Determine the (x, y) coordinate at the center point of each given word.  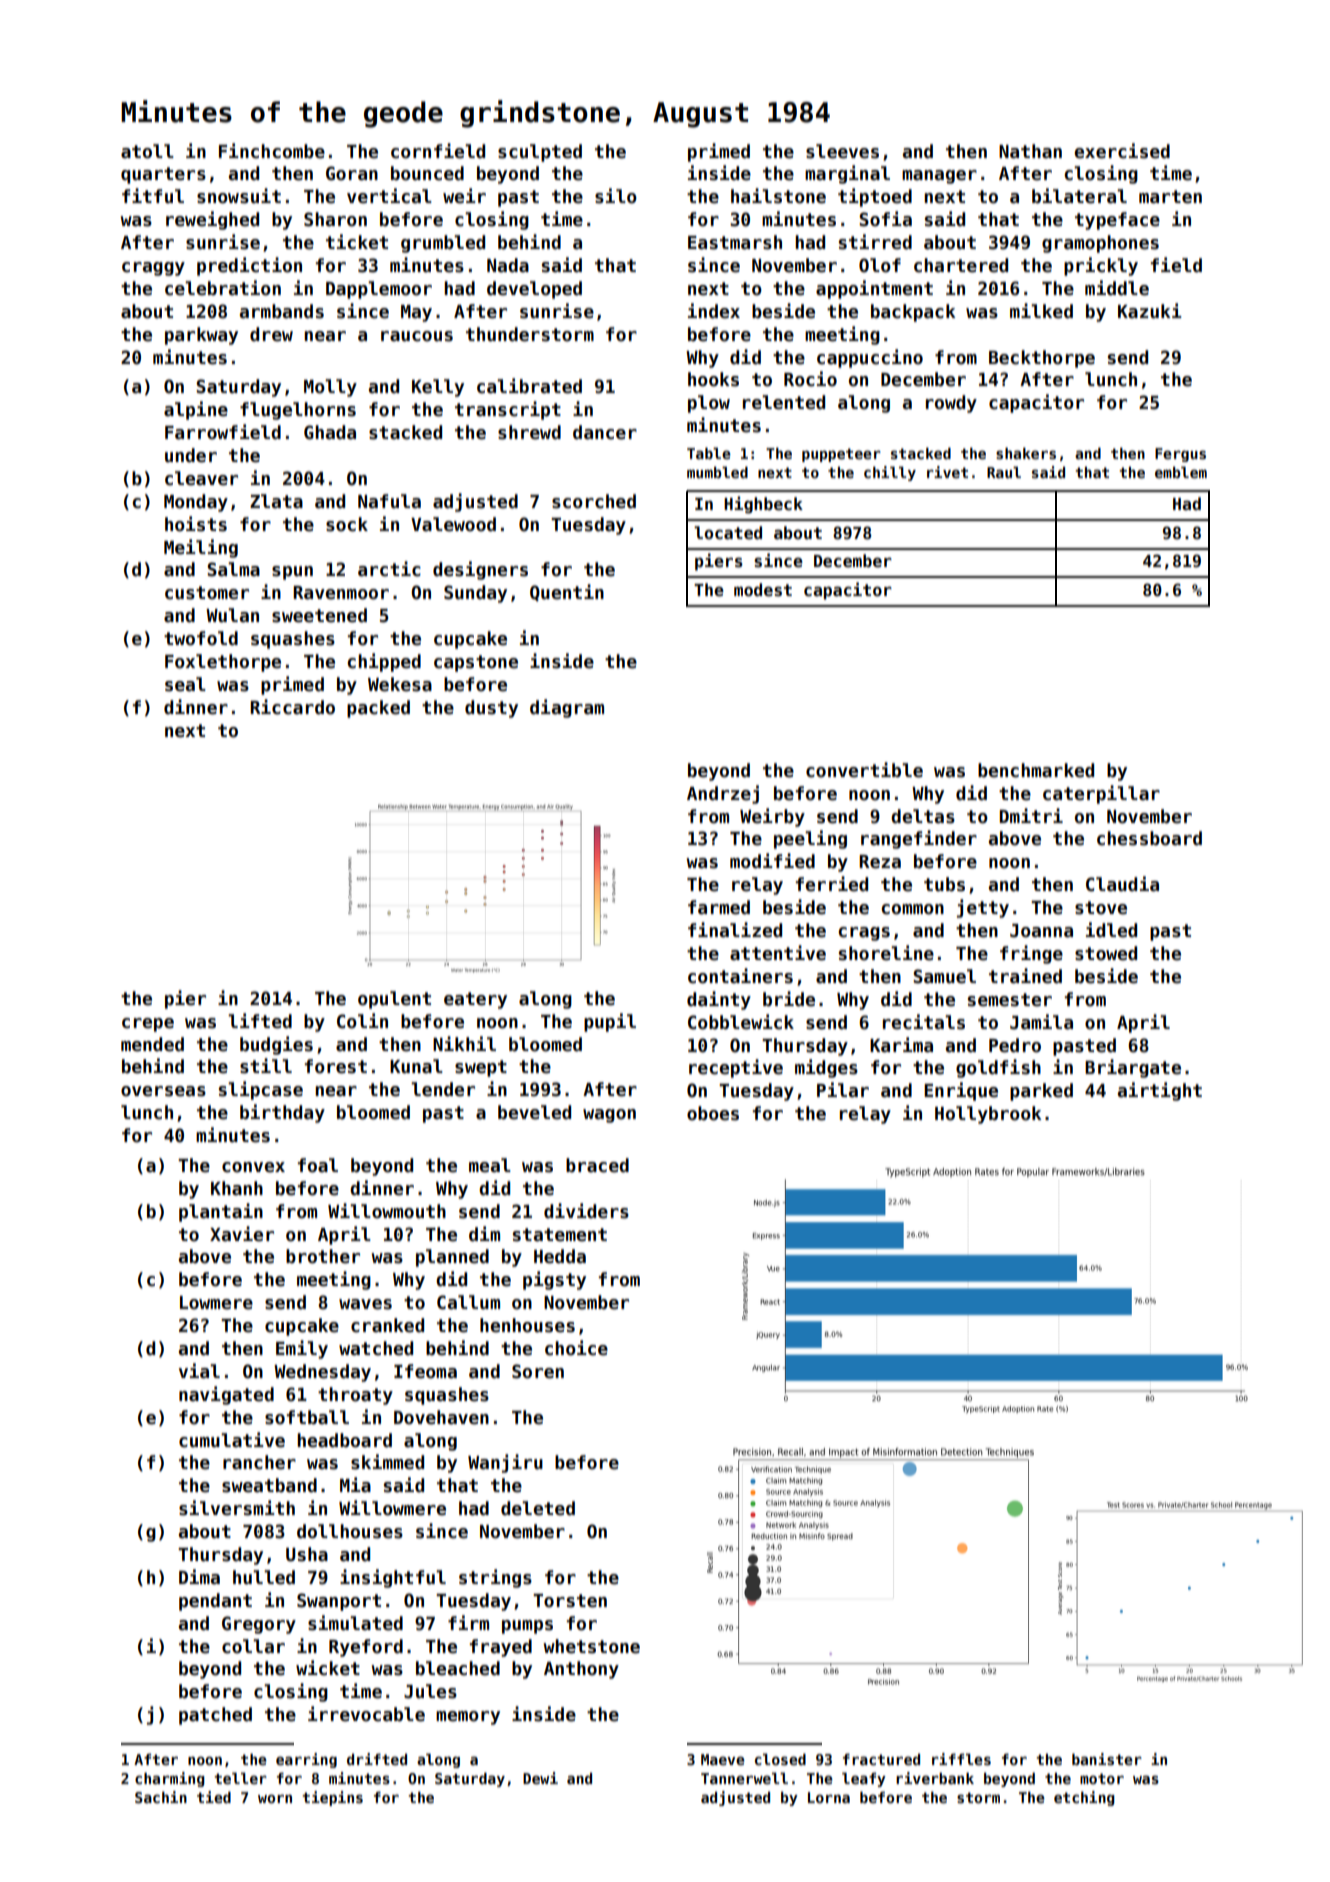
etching (1084, 1798)
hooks (713, 379)
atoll (147, 151)
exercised (1122, 151)
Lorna (829, 1797)
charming (170, 1779)
